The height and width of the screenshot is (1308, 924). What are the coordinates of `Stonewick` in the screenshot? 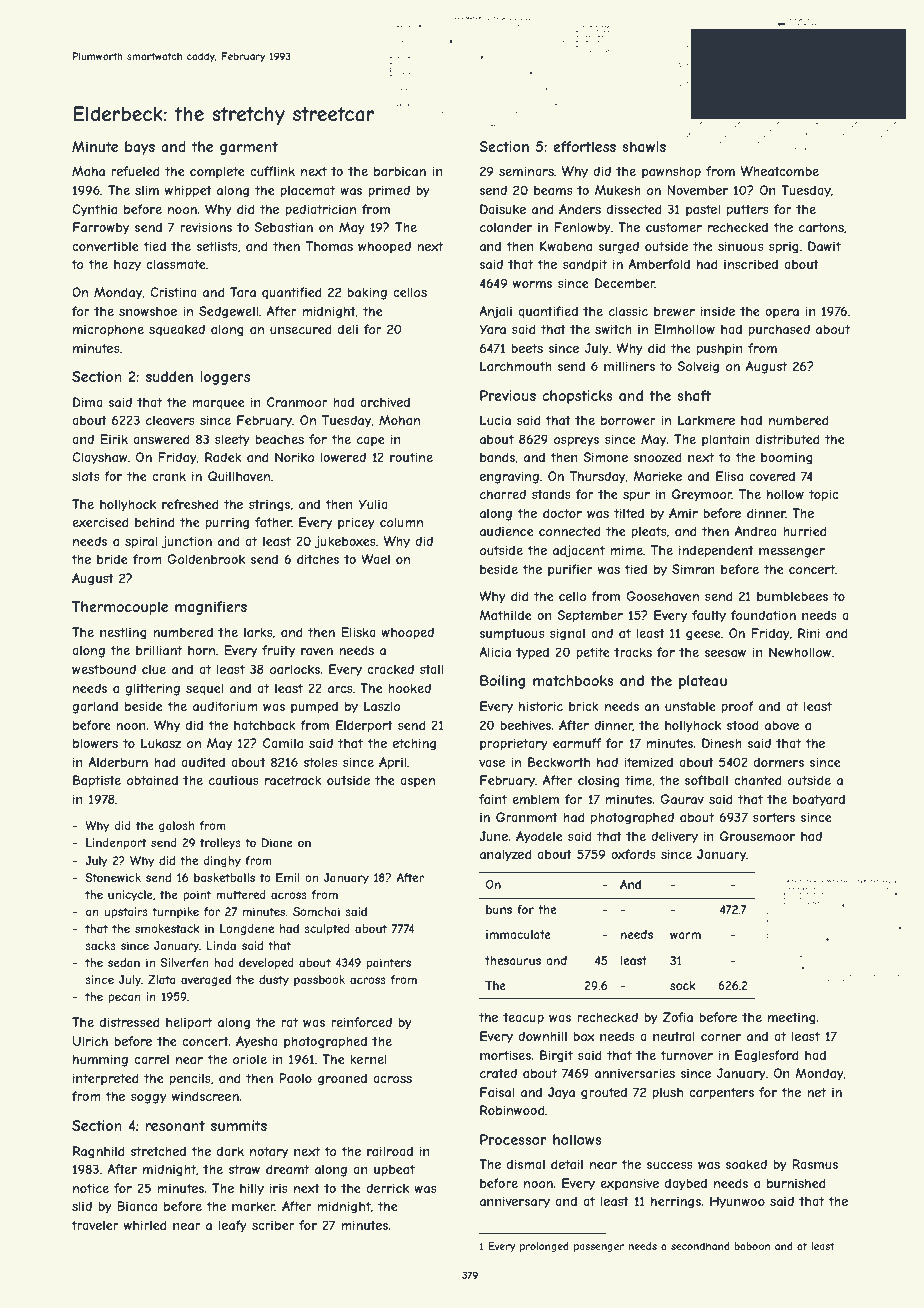 It's located at (113, 877).
